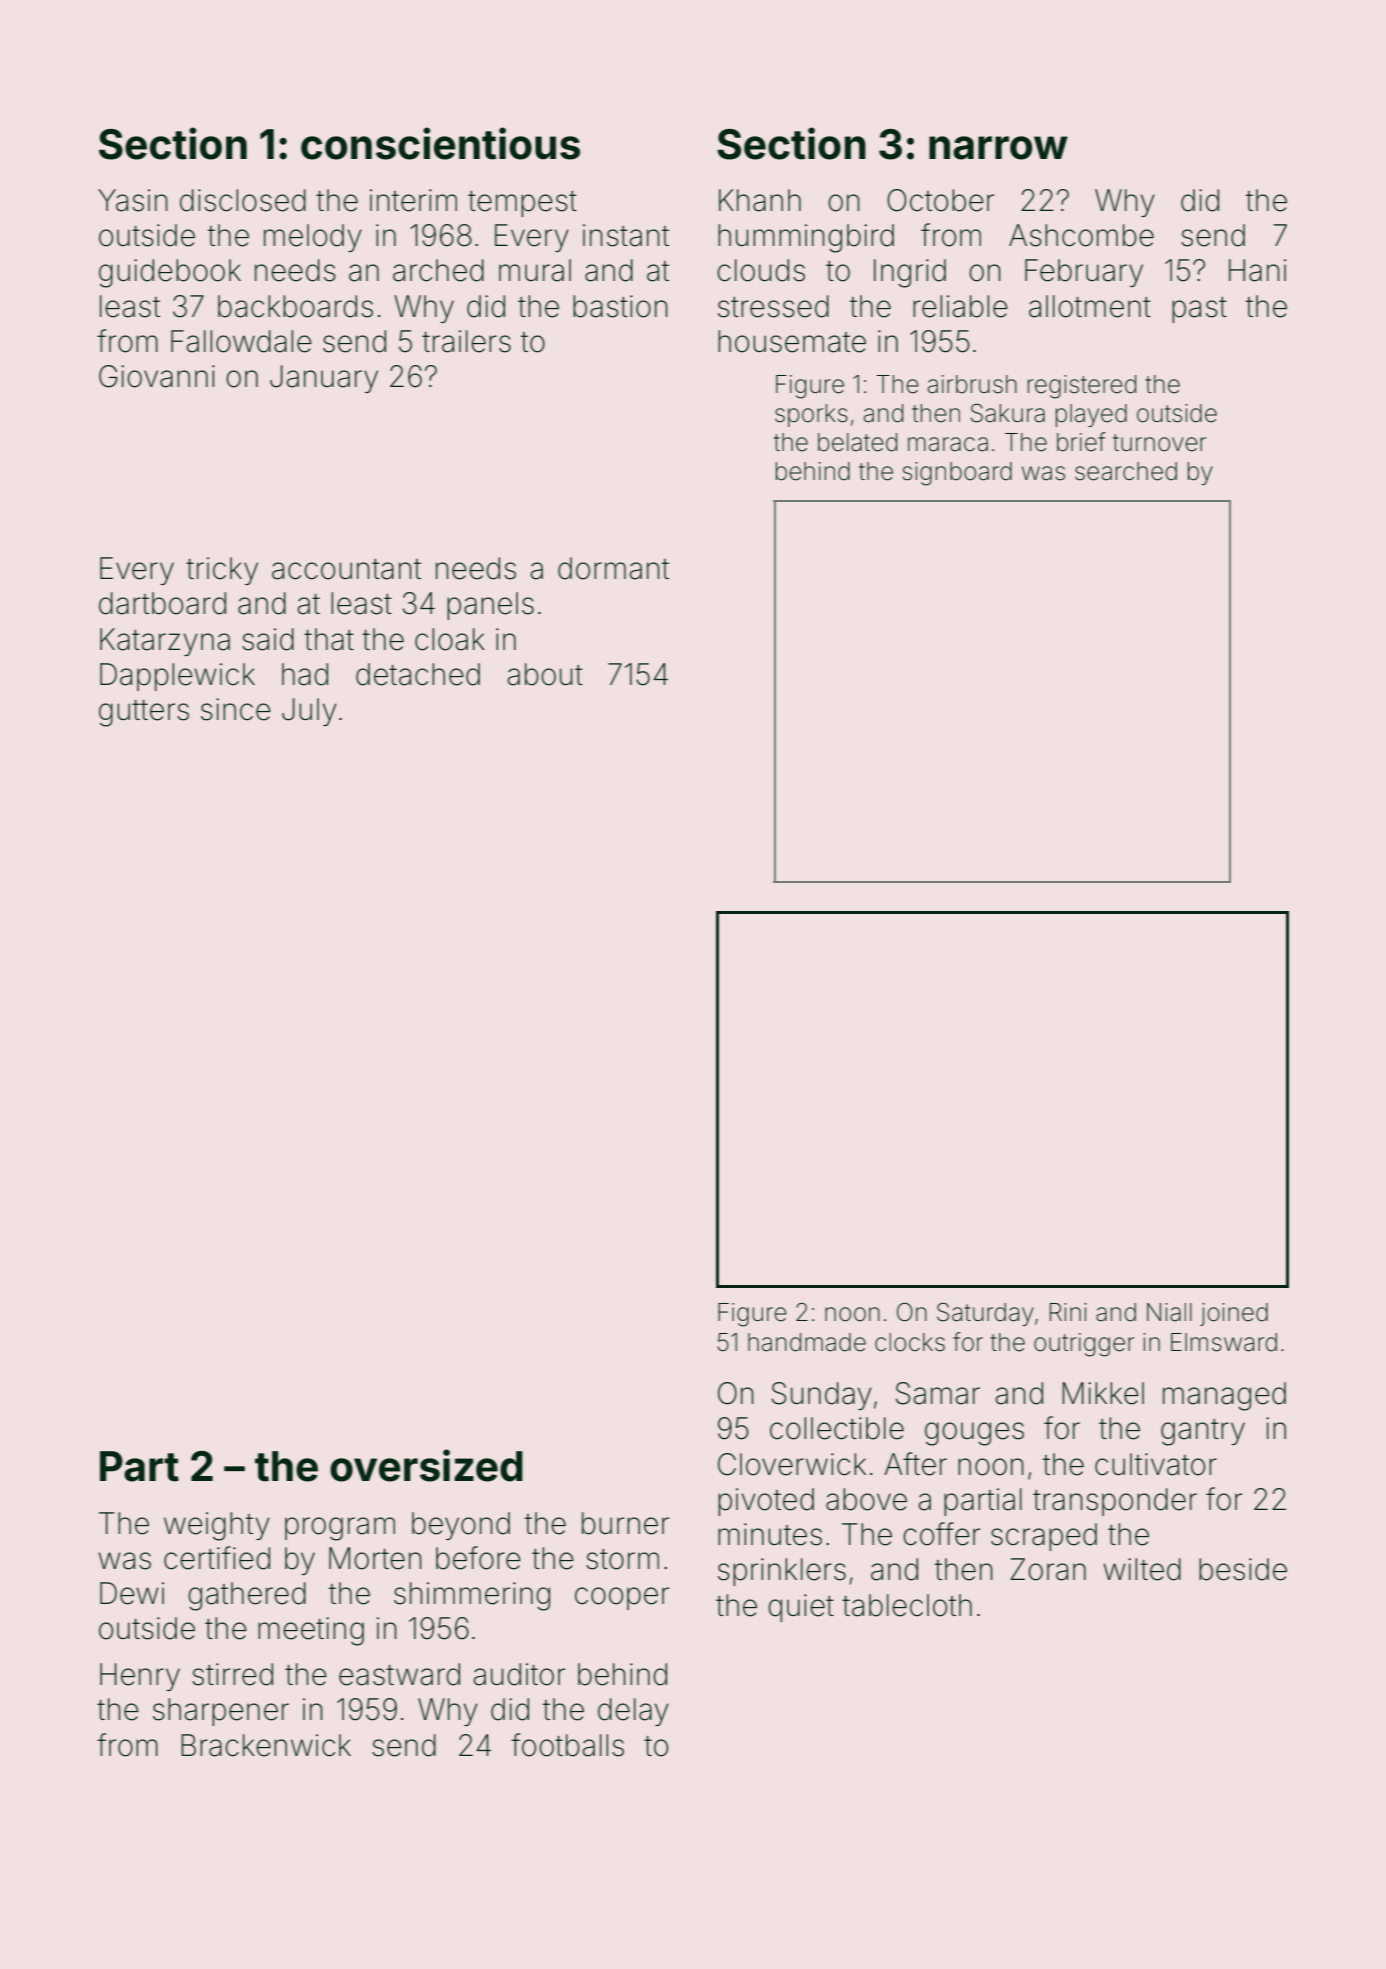  What do you see at coordinates (792, 1464) in the screenshot?
I see `Cloverwick` at bounding box center [792, 1464].
